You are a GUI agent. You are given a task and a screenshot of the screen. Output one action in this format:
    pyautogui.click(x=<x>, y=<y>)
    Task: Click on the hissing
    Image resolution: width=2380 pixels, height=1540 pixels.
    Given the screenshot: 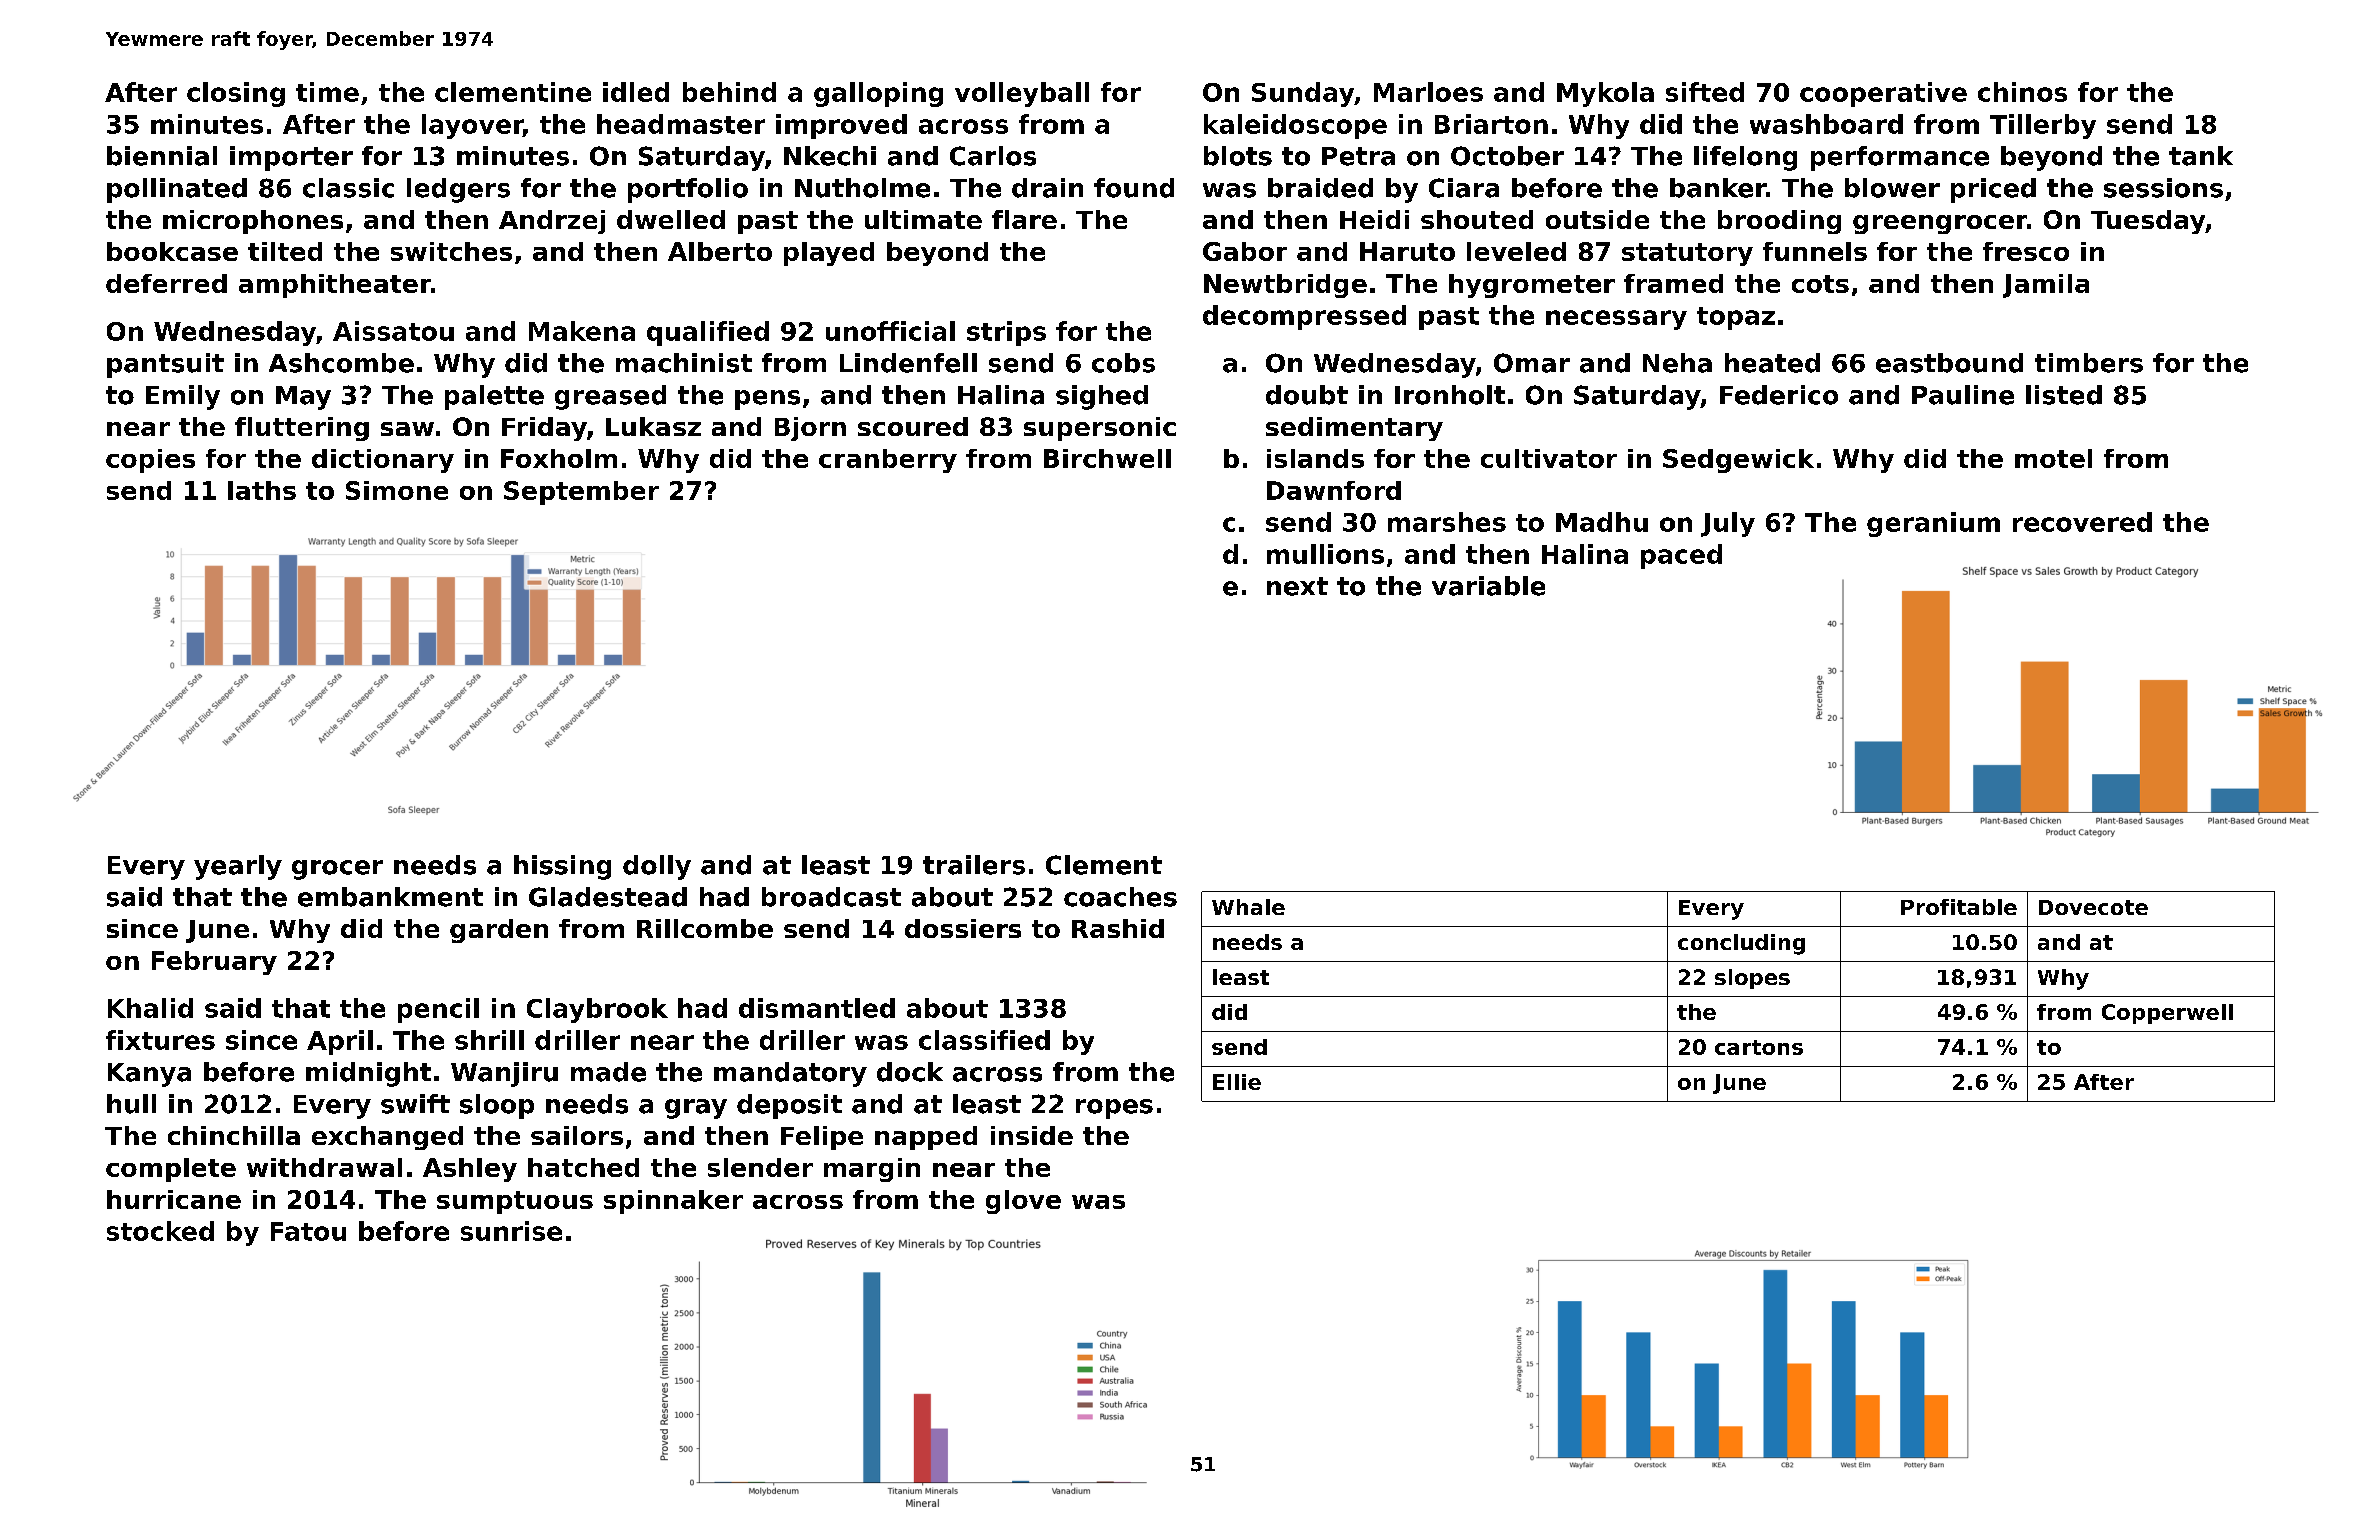 What is the action you would take?
    pyautogui.click(x=562, y=867)
